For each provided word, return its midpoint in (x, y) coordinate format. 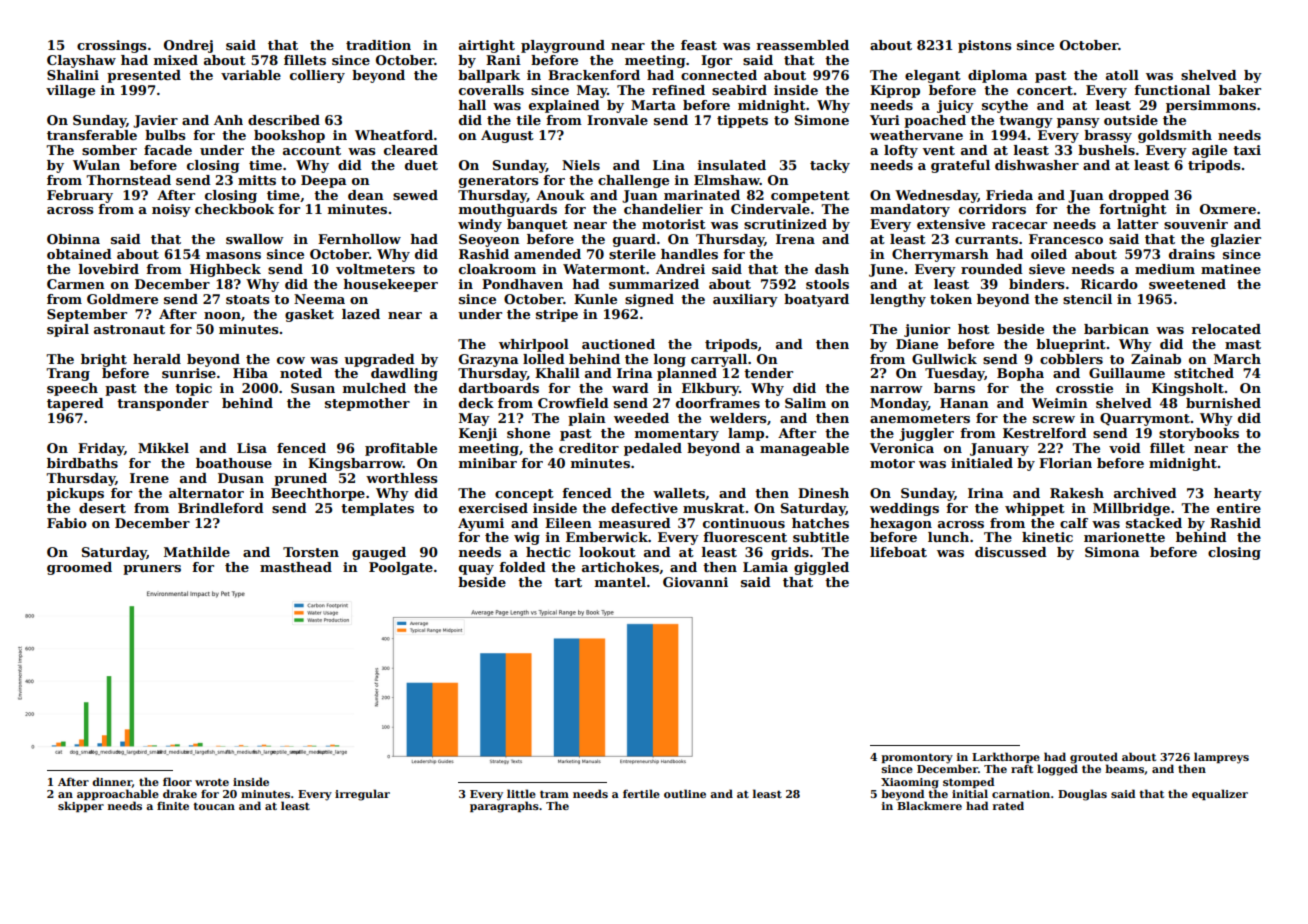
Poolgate (401, 568)
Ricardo (1109, 284)
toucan (214, 806)
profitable (401, 449)
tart (568, 582)
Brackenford (594, 75)
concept (524, 495)
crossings (111, 46)
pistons (984, 46)
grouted (1094, 758)
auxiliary (745, 300)
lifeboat (898, 552)
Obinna (73, 239)
